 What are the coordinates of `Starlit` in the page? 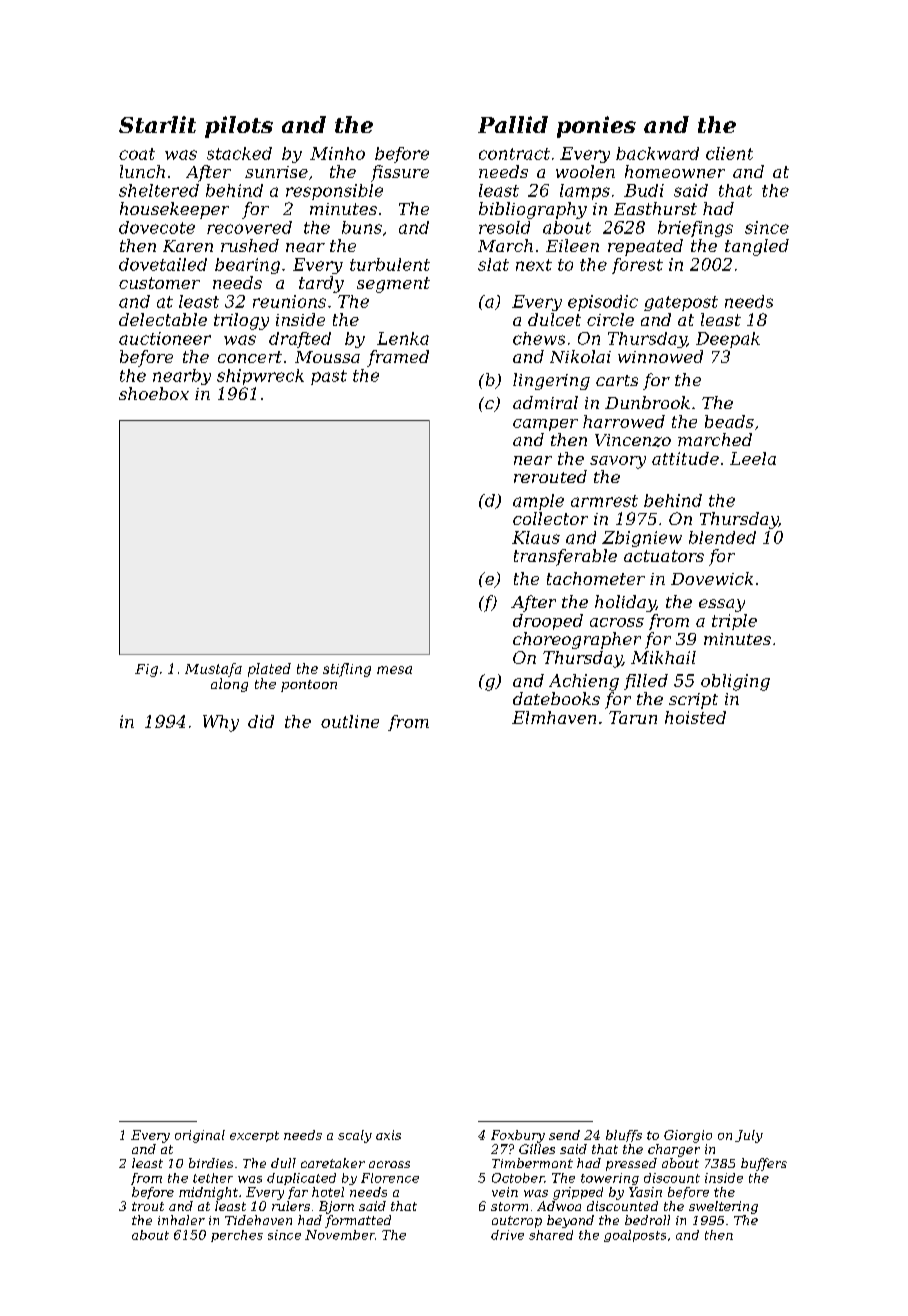 It's located at (157, 124).
